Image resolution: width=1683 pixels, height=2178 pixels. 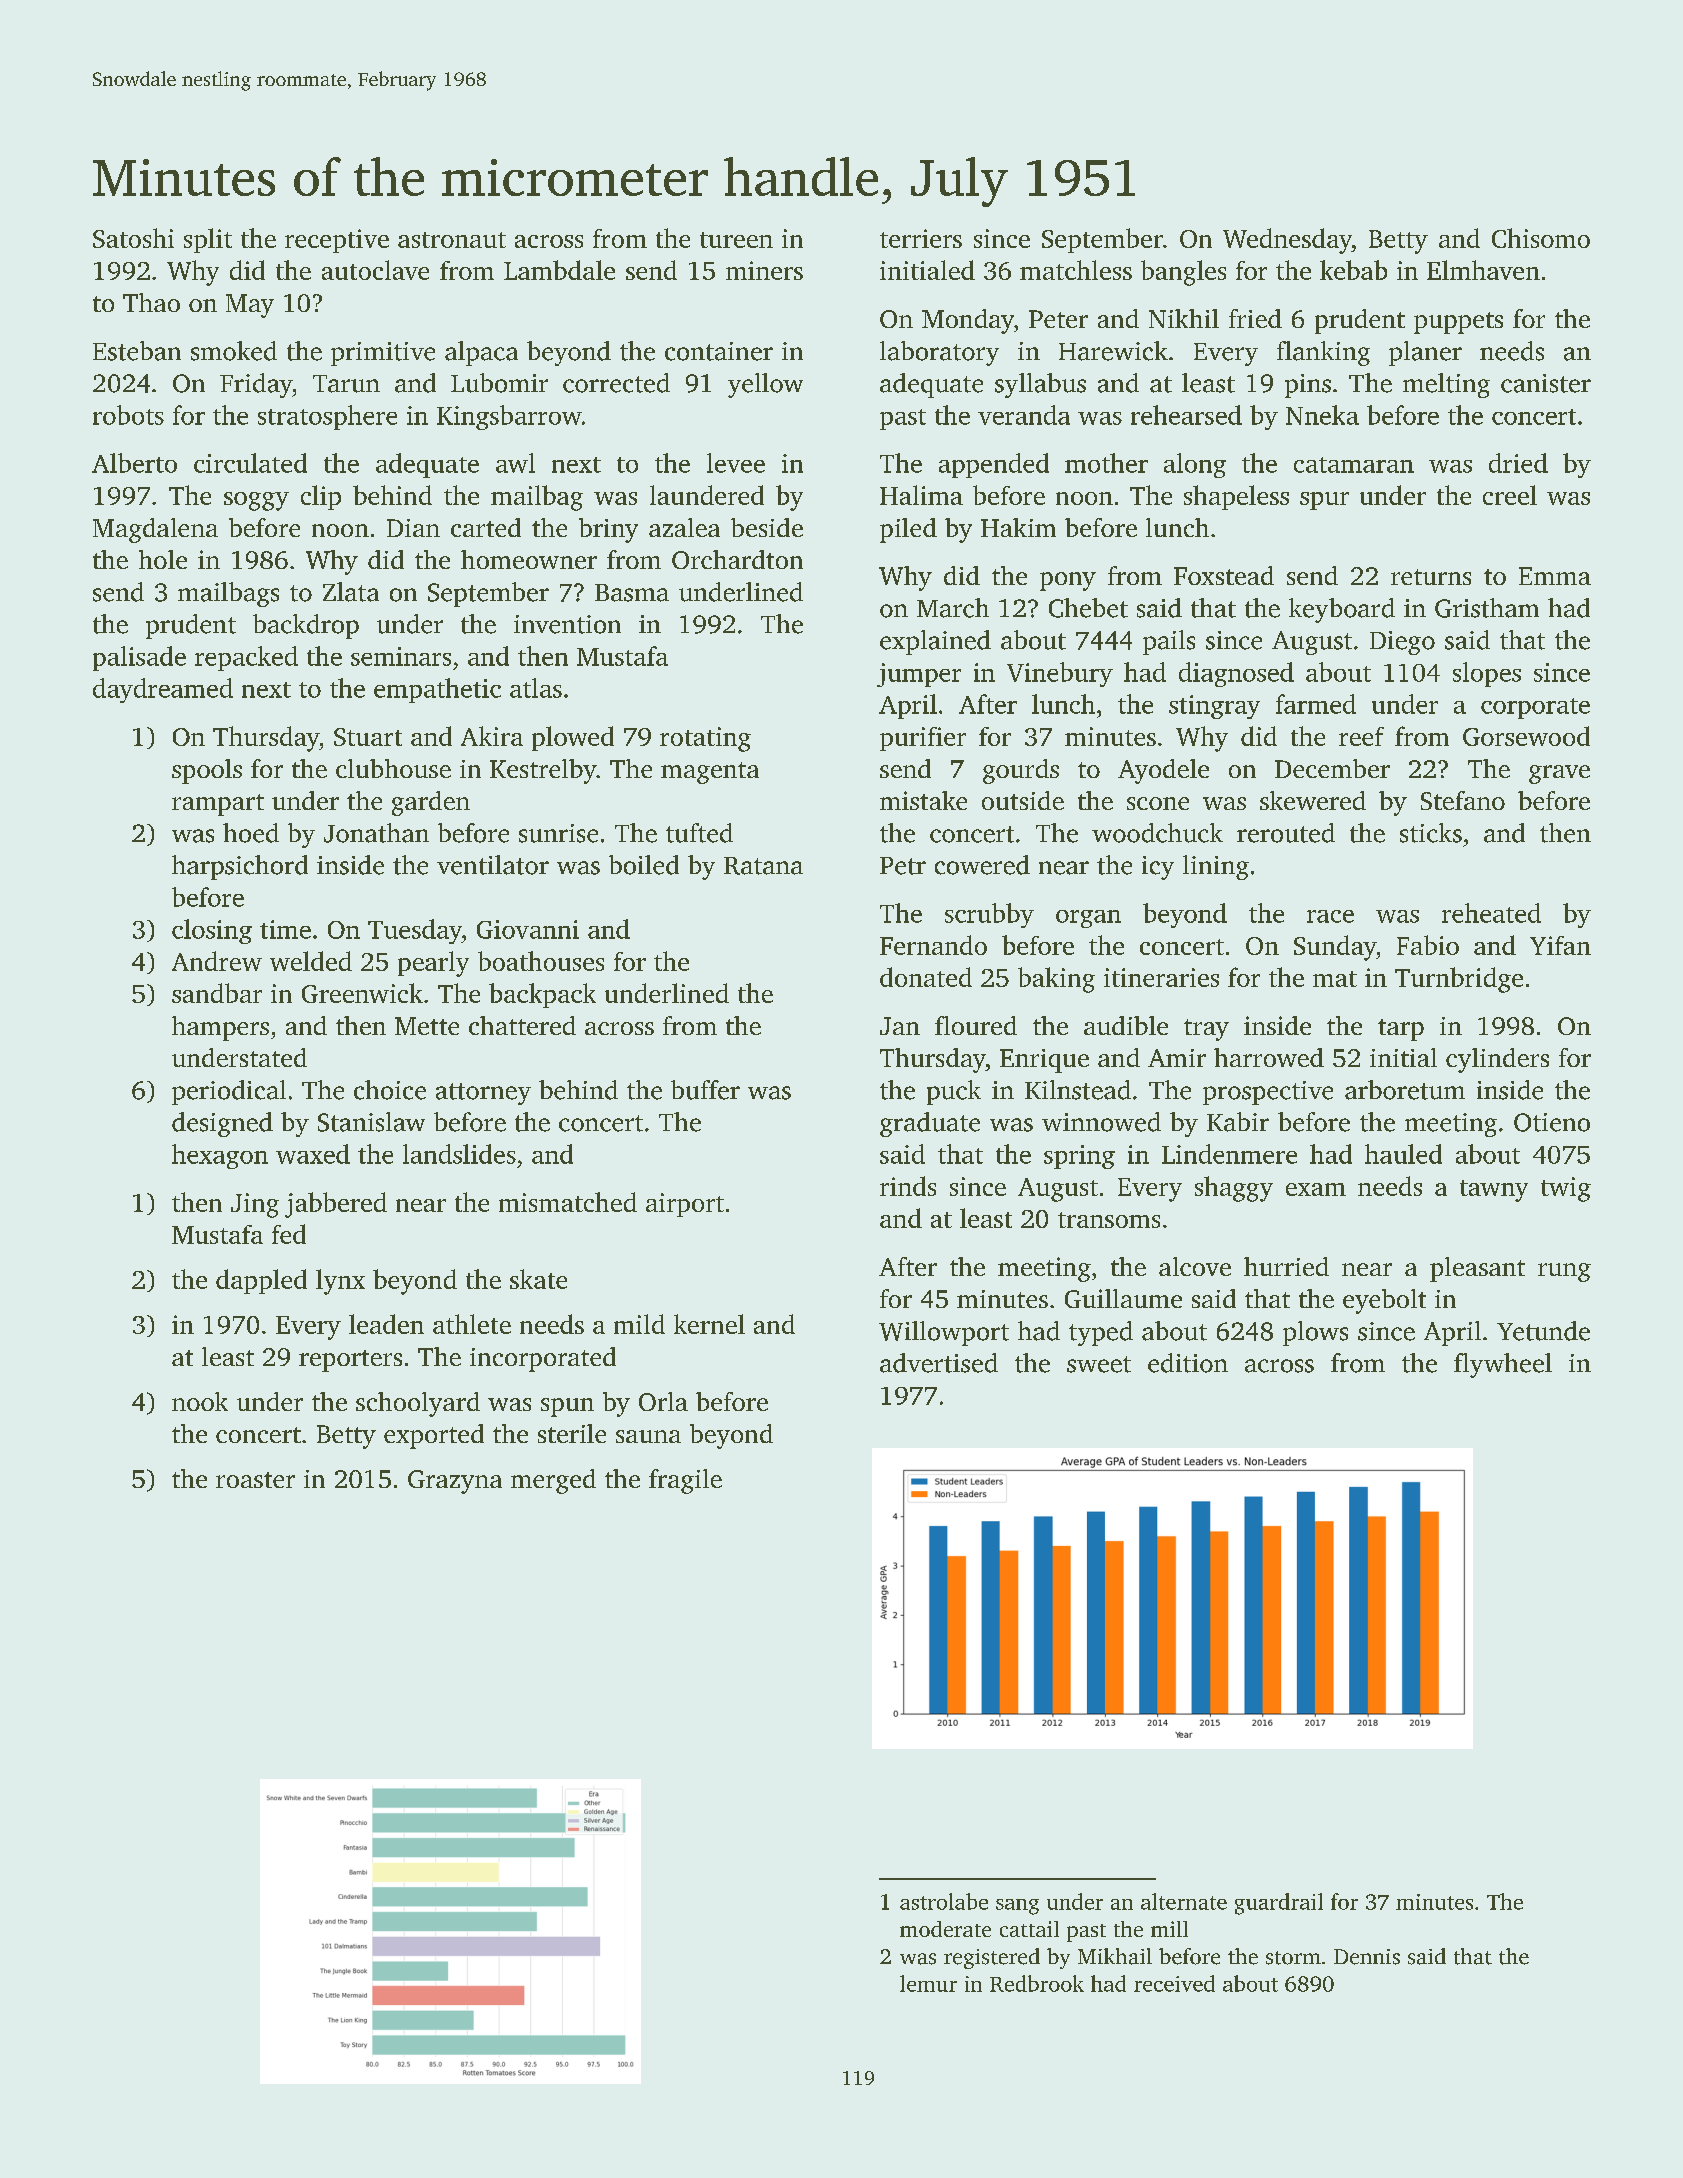 What do you see at coordinates (255, 1480) in the image?
I see `roaster` at bounding box center [255, 1480].
